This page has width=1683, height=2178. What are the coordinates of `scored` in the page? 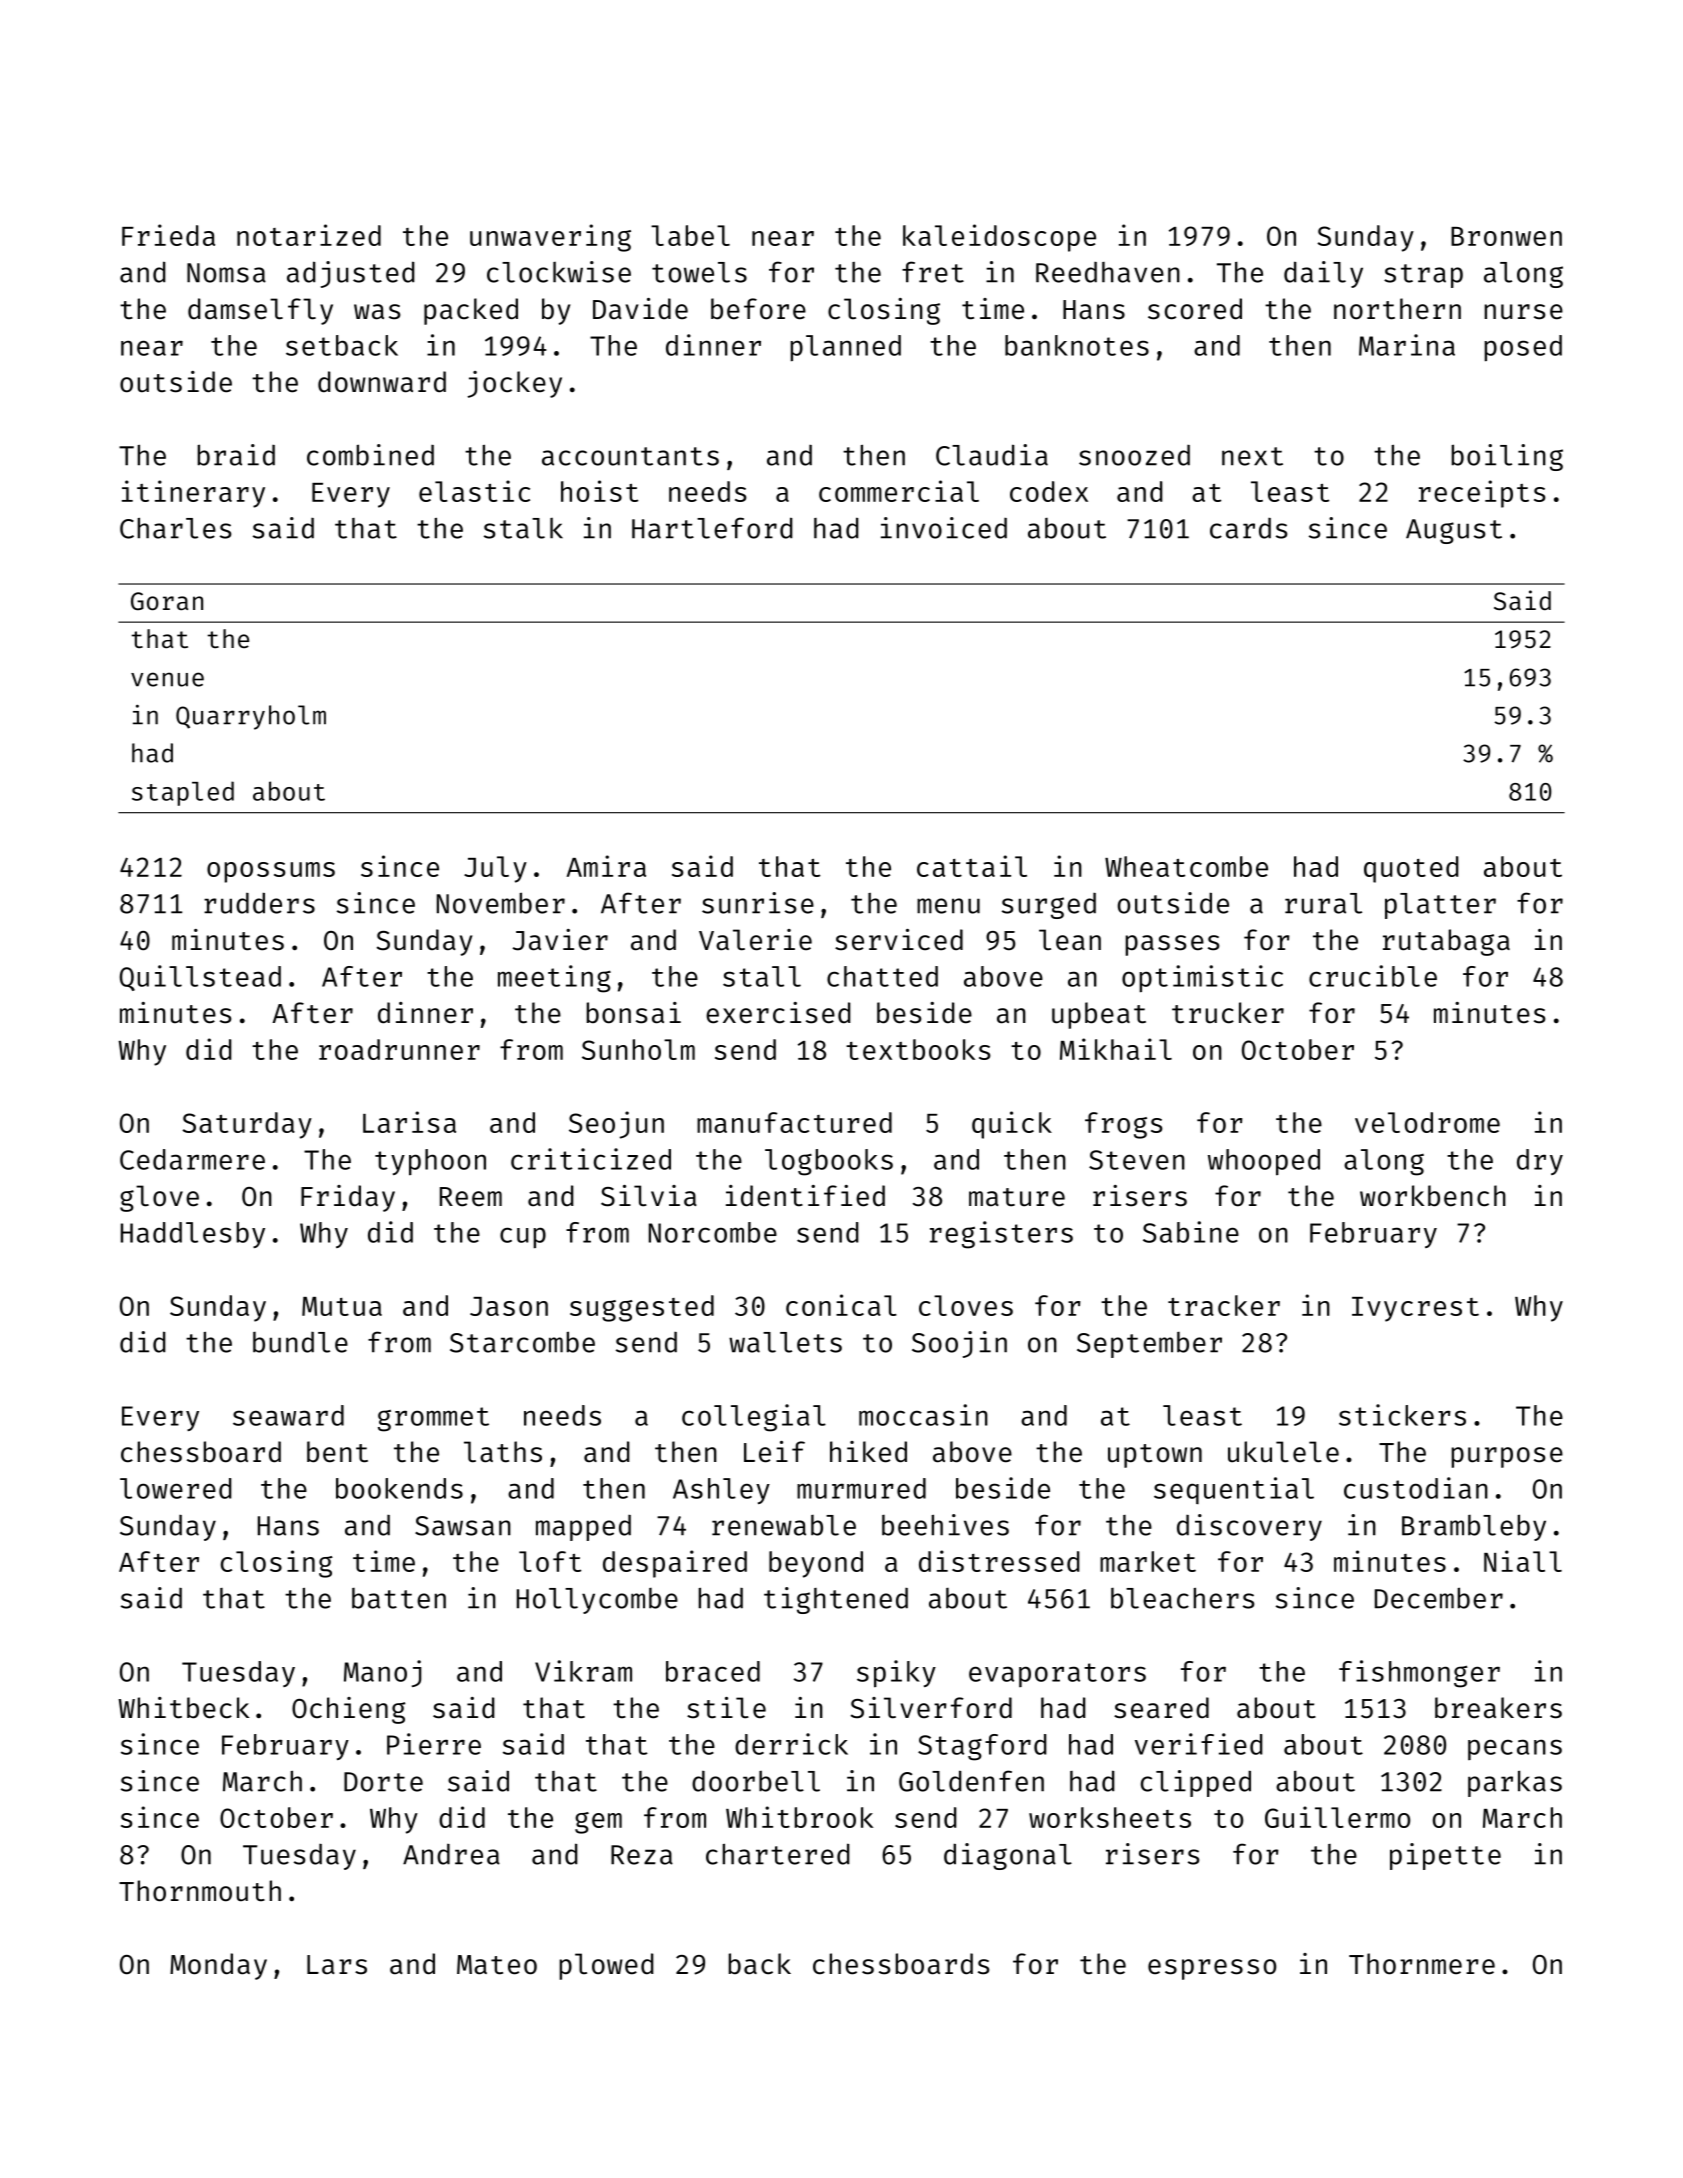 It's located at (1195, 309).
